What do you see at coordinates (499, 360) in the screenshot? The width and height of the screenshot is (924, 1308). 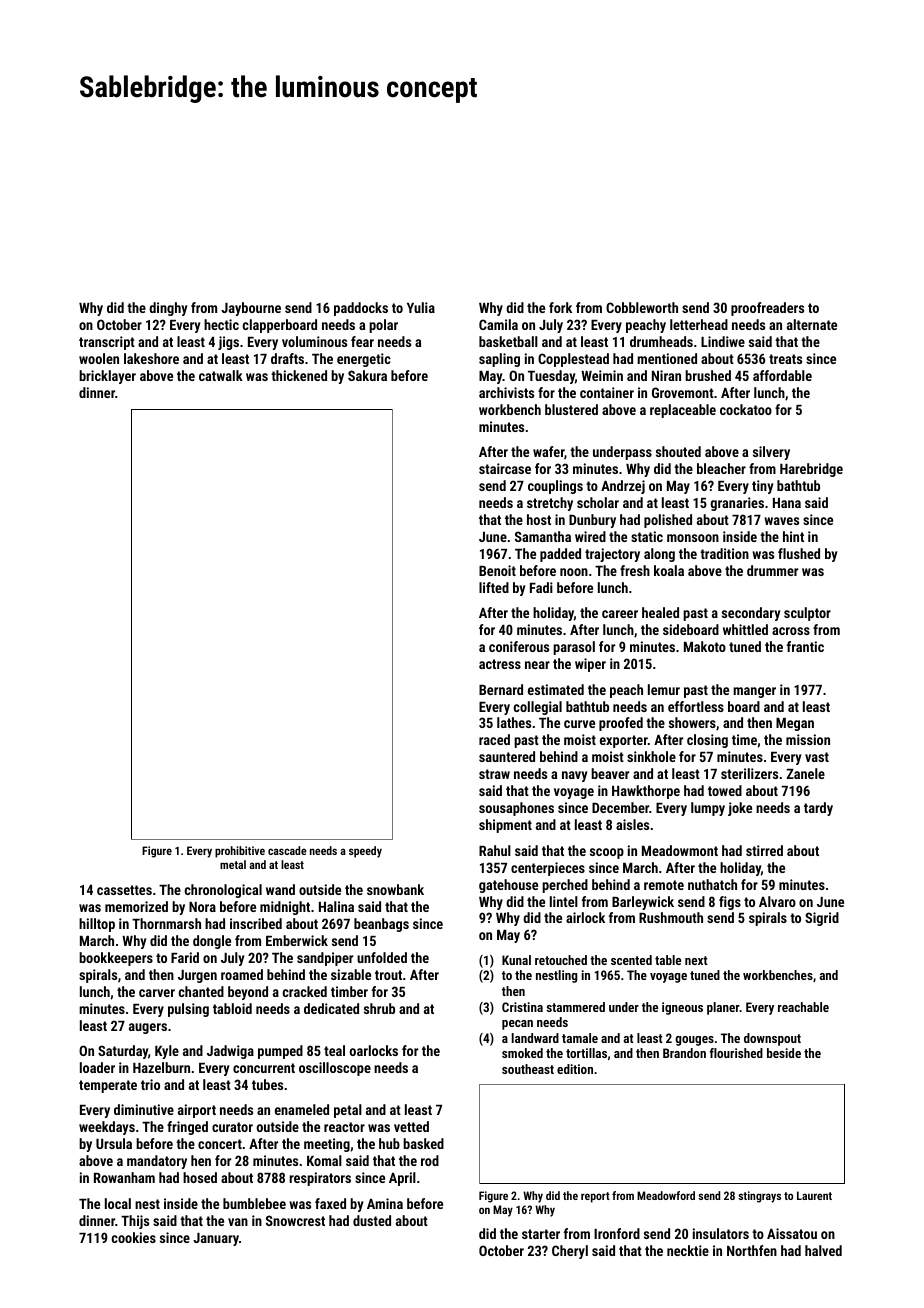 I see `sapling` at bounding box center [499, 360].
